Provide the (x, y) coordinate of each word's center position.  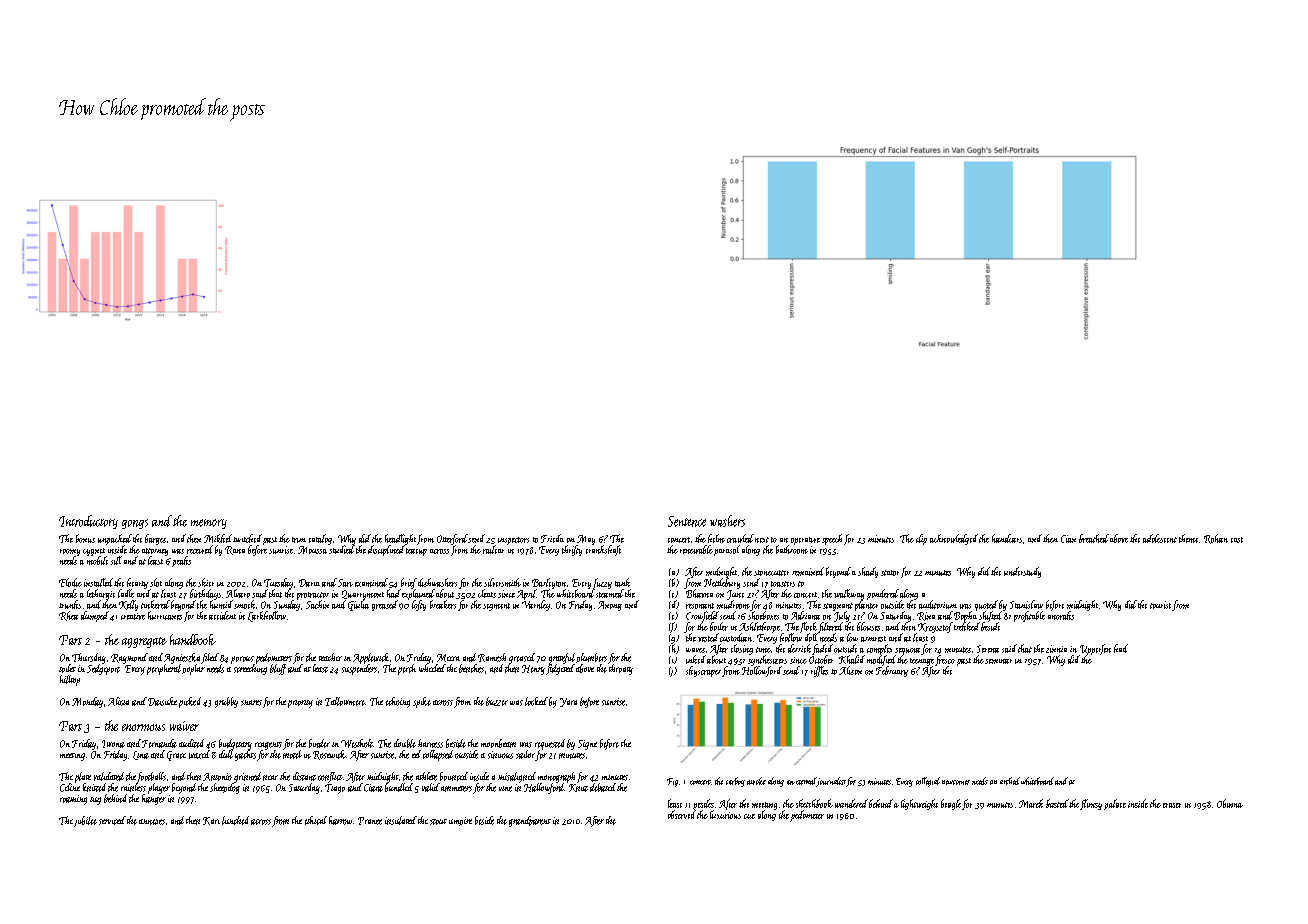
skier (206, 582)
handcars (1007, 538)
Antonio (217, 777)
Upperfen (1095, 649)
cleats (487, 593)
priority (300, 704)
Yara (568, 702)
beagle (951, 804)
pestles (703, 804)
